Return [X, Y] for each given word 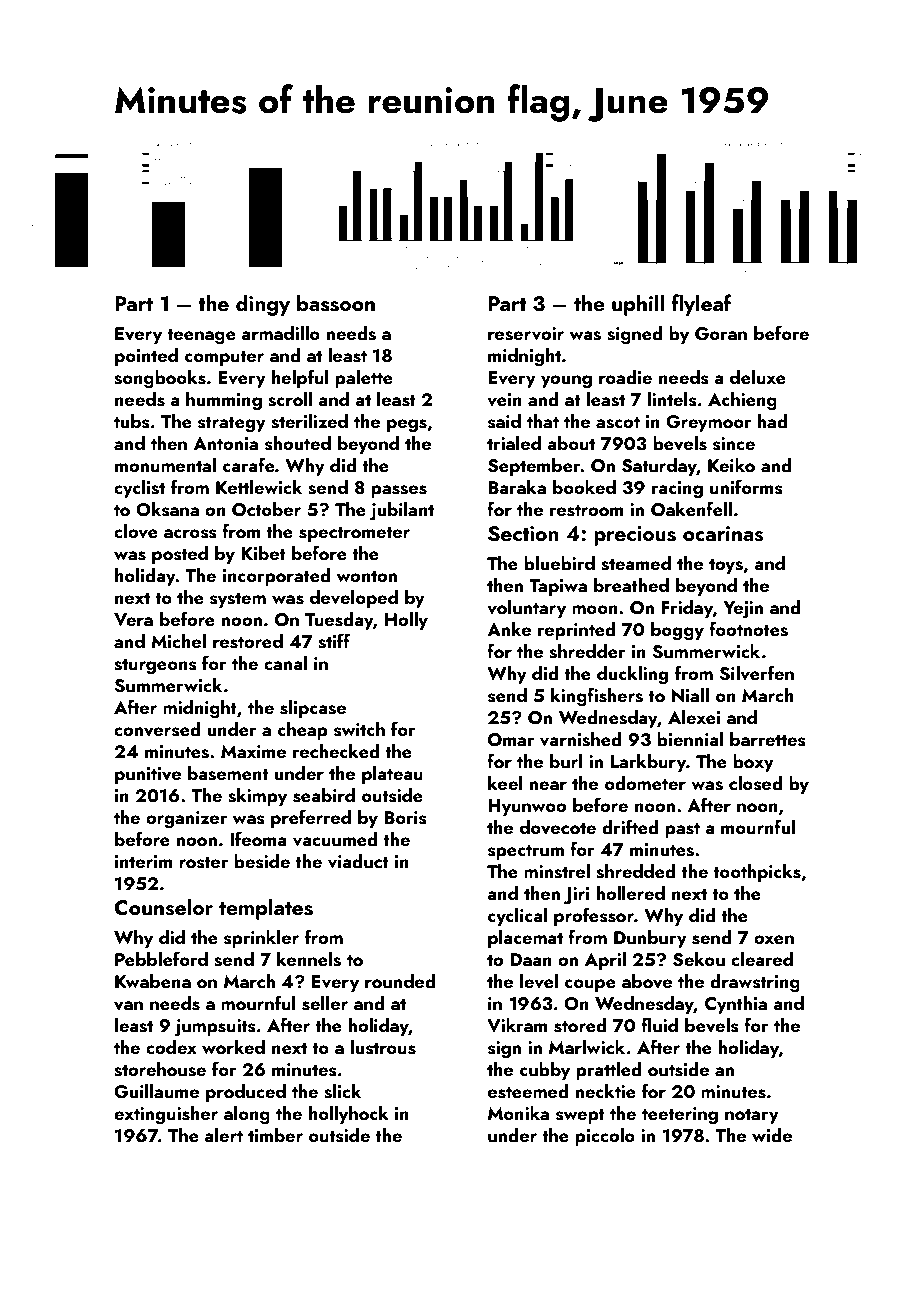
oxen [774, 939]
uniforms [746, 487]
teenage [201, 336]
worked [233, 1047]
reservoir [526, 334]
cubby [545, 1071]
